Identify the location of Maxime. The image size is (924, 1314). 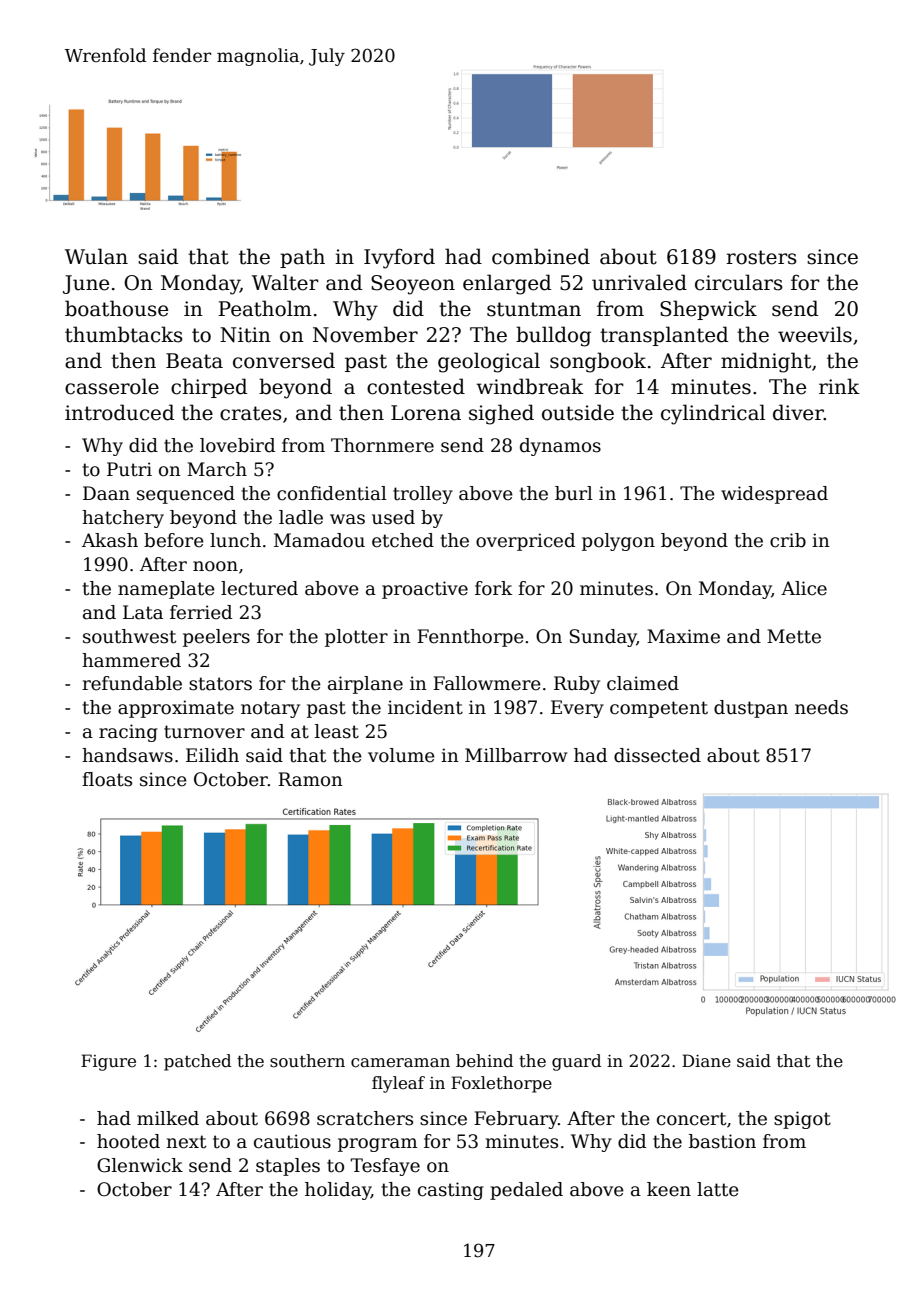
(683, 636).
